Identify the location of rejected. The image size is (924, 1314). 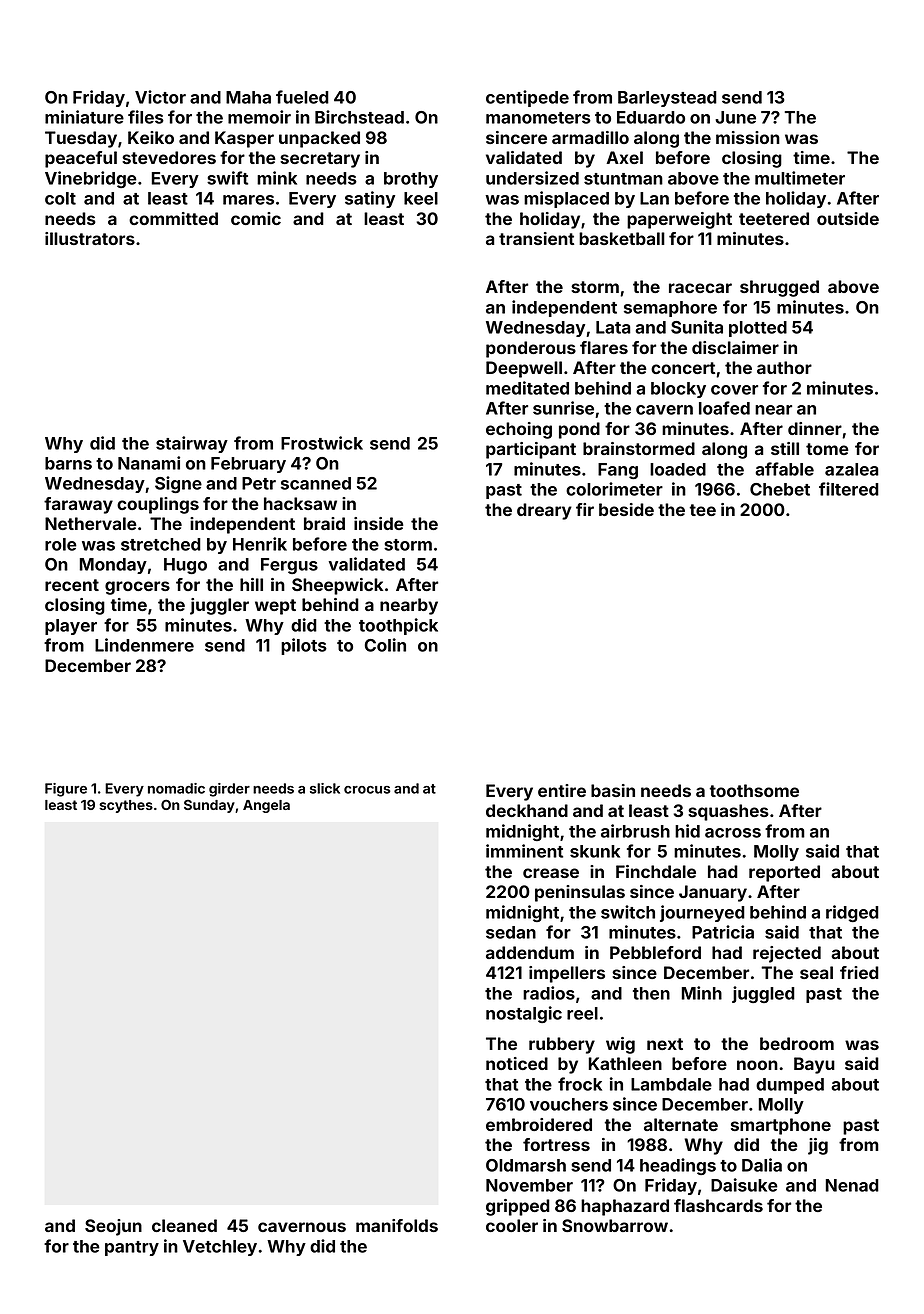
(787, 954).
